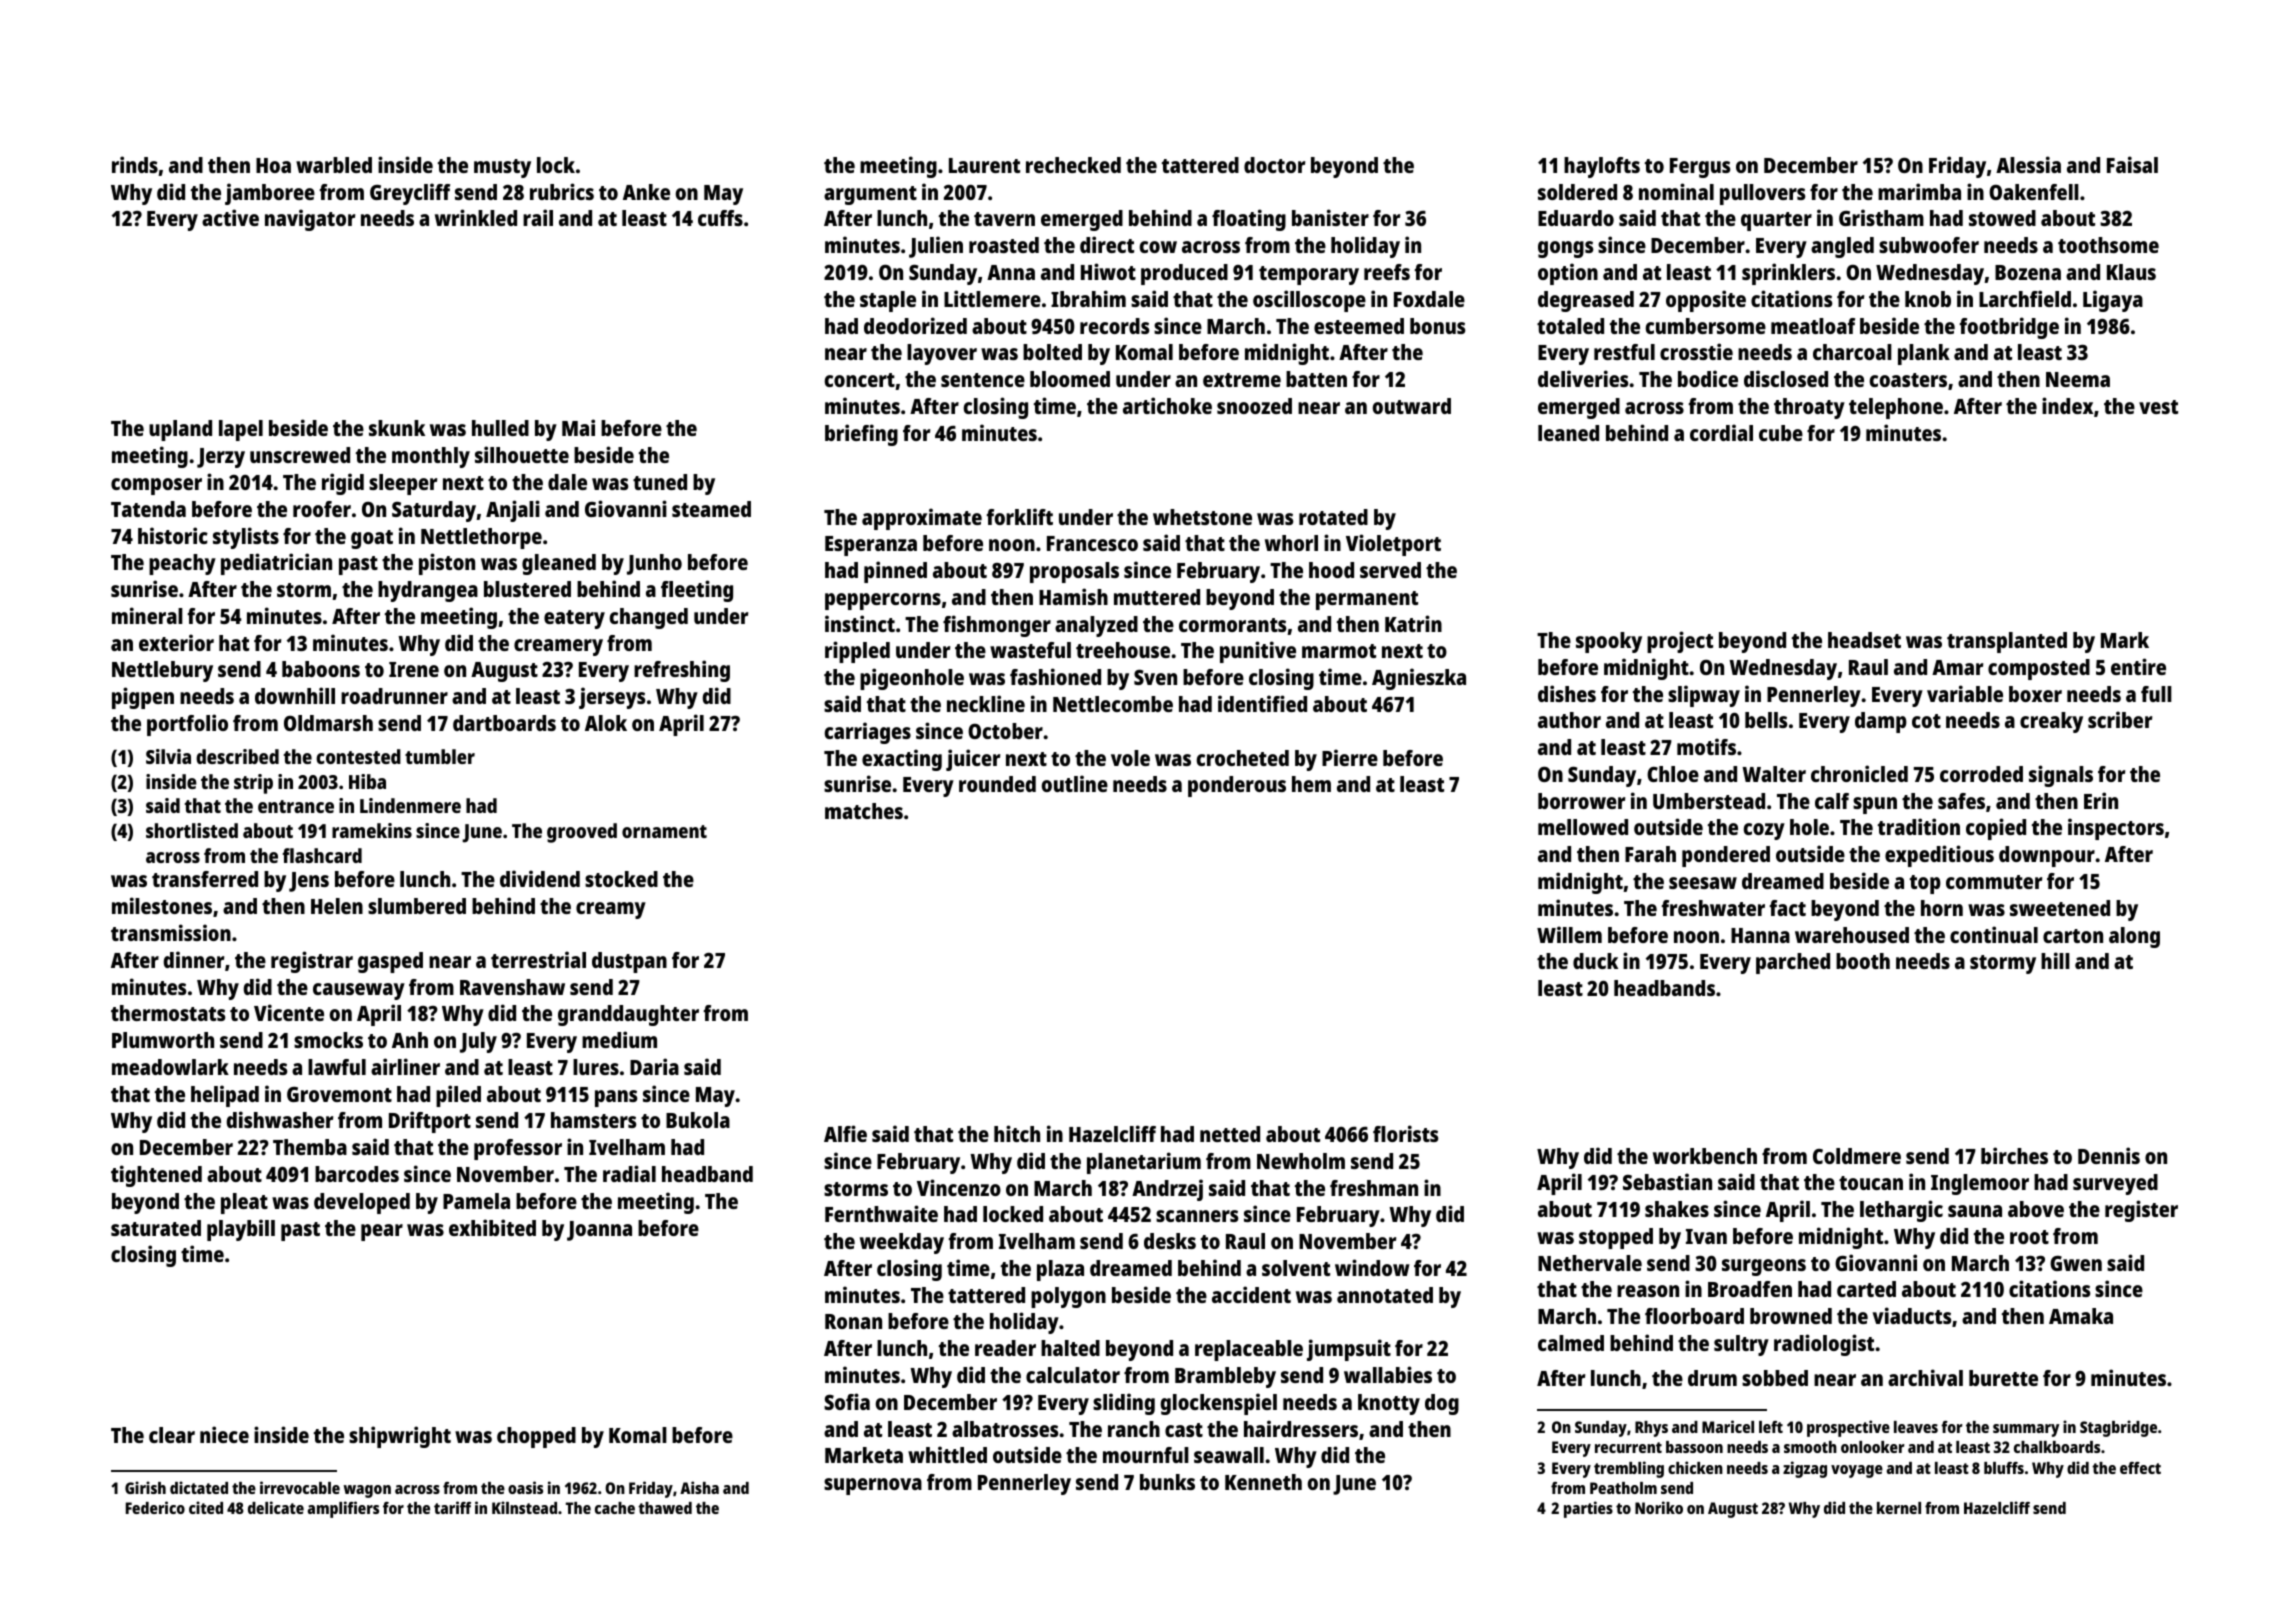 This image has height=1620, width=2292. I want to click on vest, so click(2158, 407).
